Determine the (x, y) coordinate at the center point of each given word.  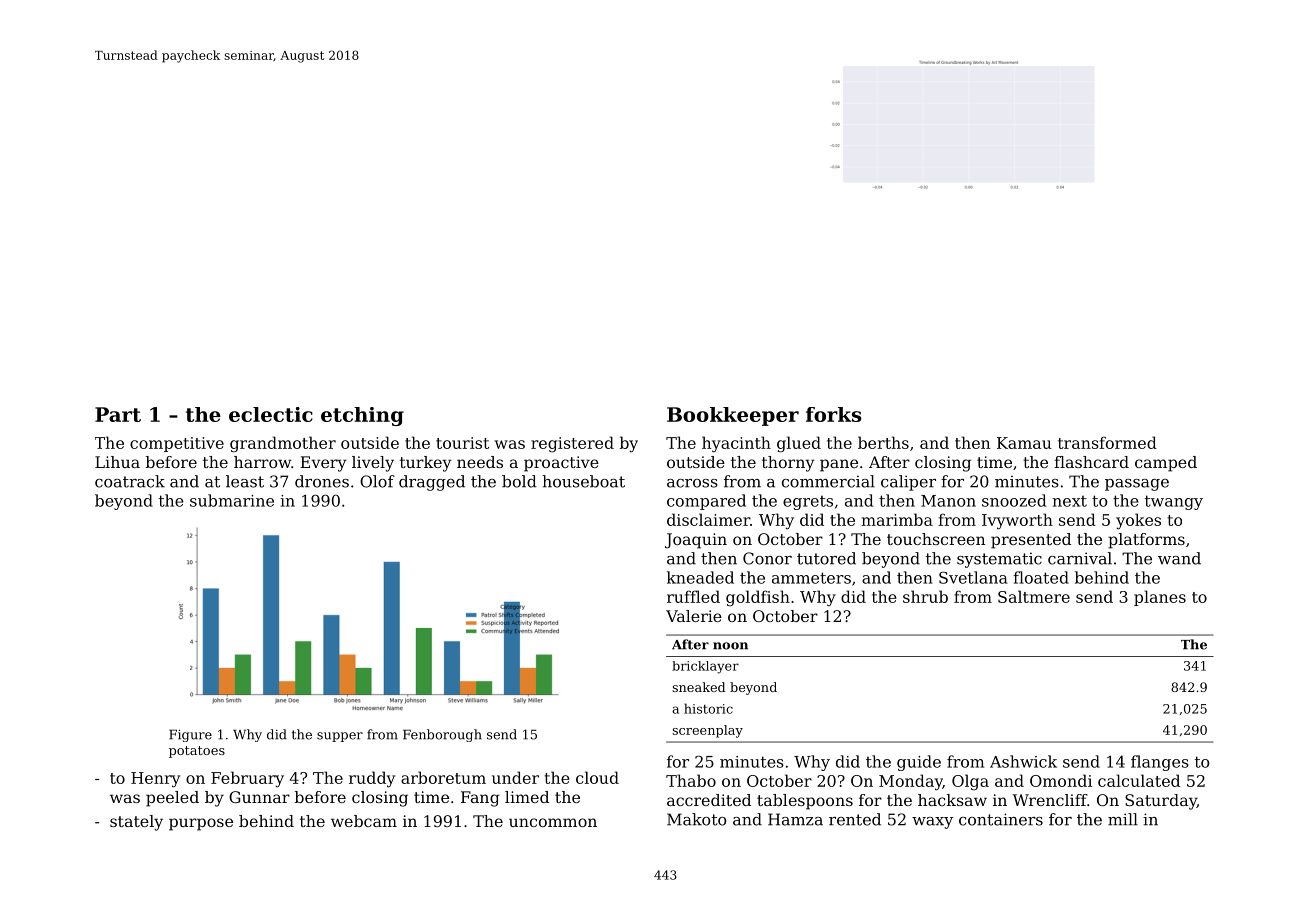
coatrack (130, 481)
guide (919, 763)
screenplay (707, 731)
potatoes (197, 752)
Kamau (1024, 443)
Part (118, 414)
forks (834, 414)
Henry (155, 780)
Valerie (694, 616)
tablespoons (805, 802)
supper (340, 737)
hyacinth (736, 444)
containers (1001, 819)
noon (730, 646)
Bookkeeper (733, 416)
